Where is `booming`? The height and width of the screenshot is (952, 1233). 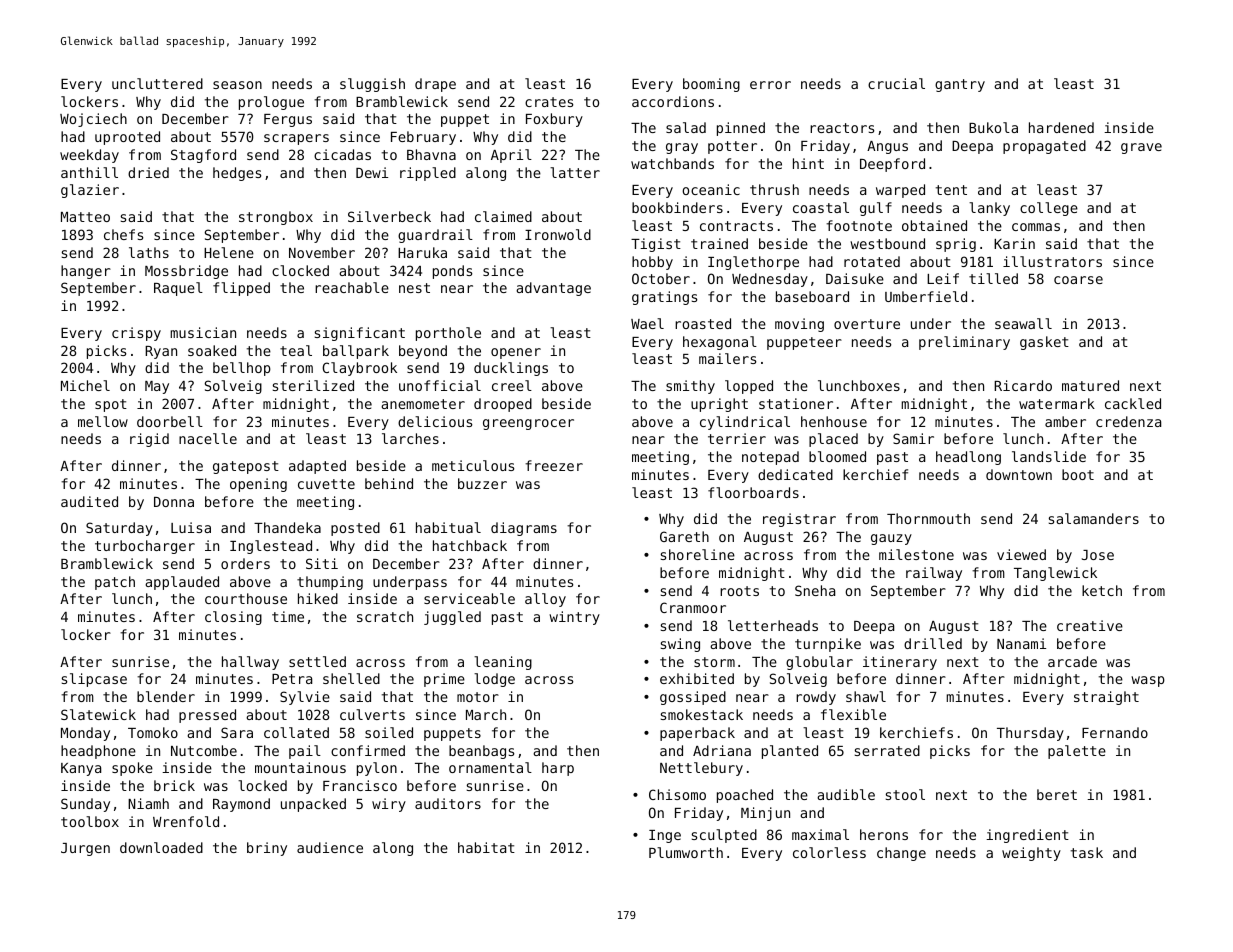 booming is located at coordinates (711, 85).
